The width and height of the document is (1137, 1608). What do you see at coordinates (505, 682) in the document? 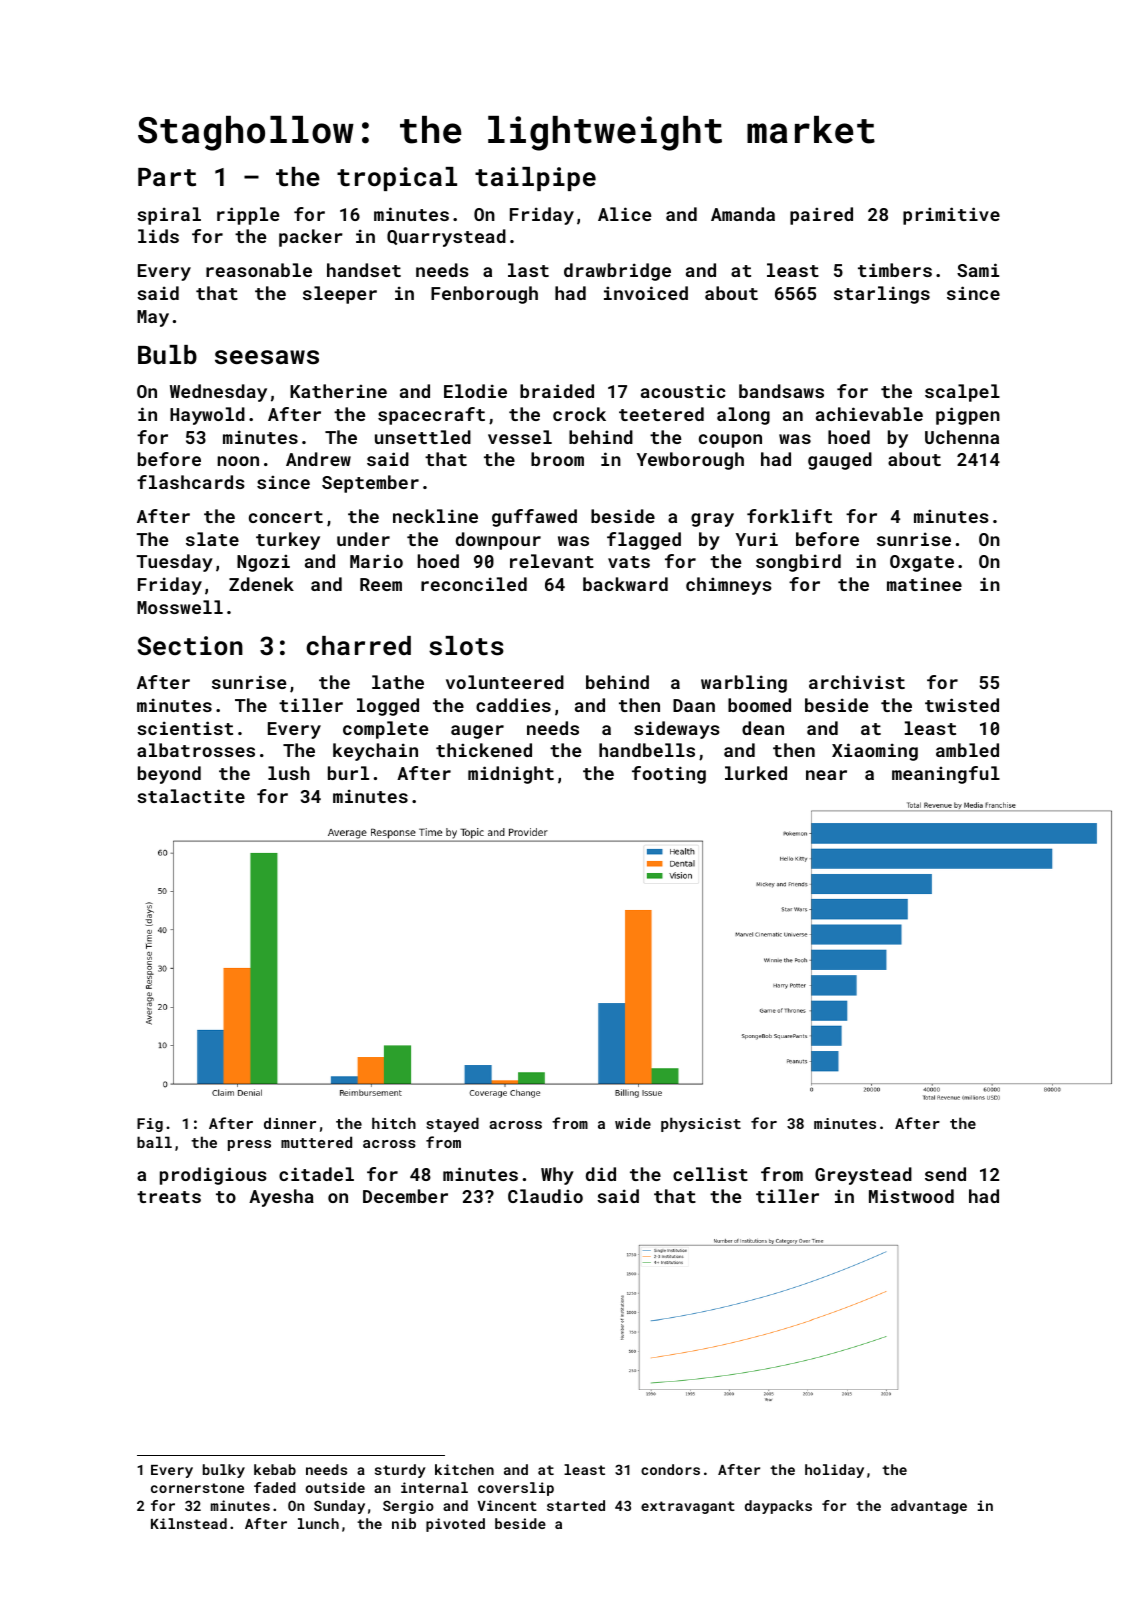
I see `volunteered` at bounding box center [505, 682].
